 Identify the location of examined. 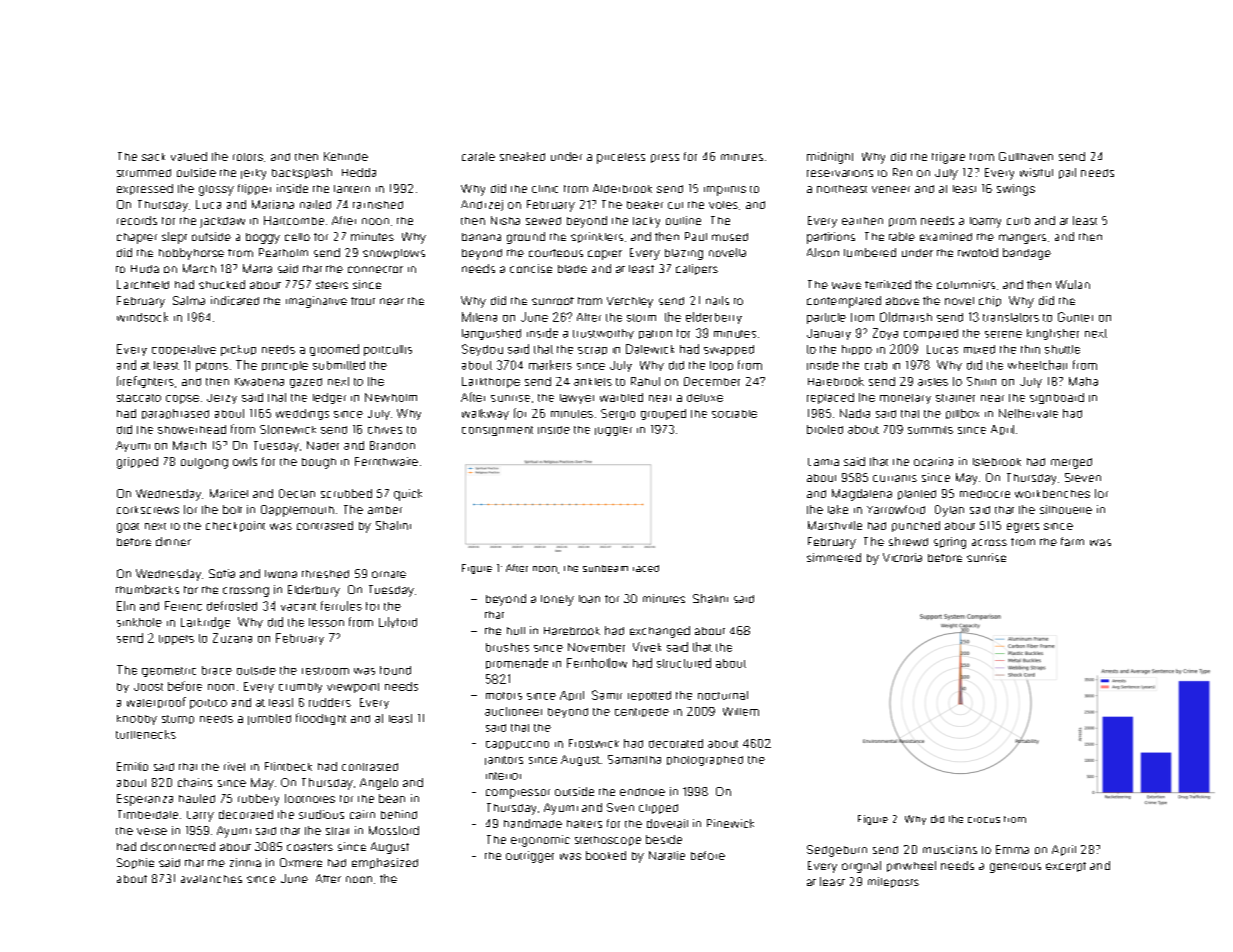
(946, 236).
